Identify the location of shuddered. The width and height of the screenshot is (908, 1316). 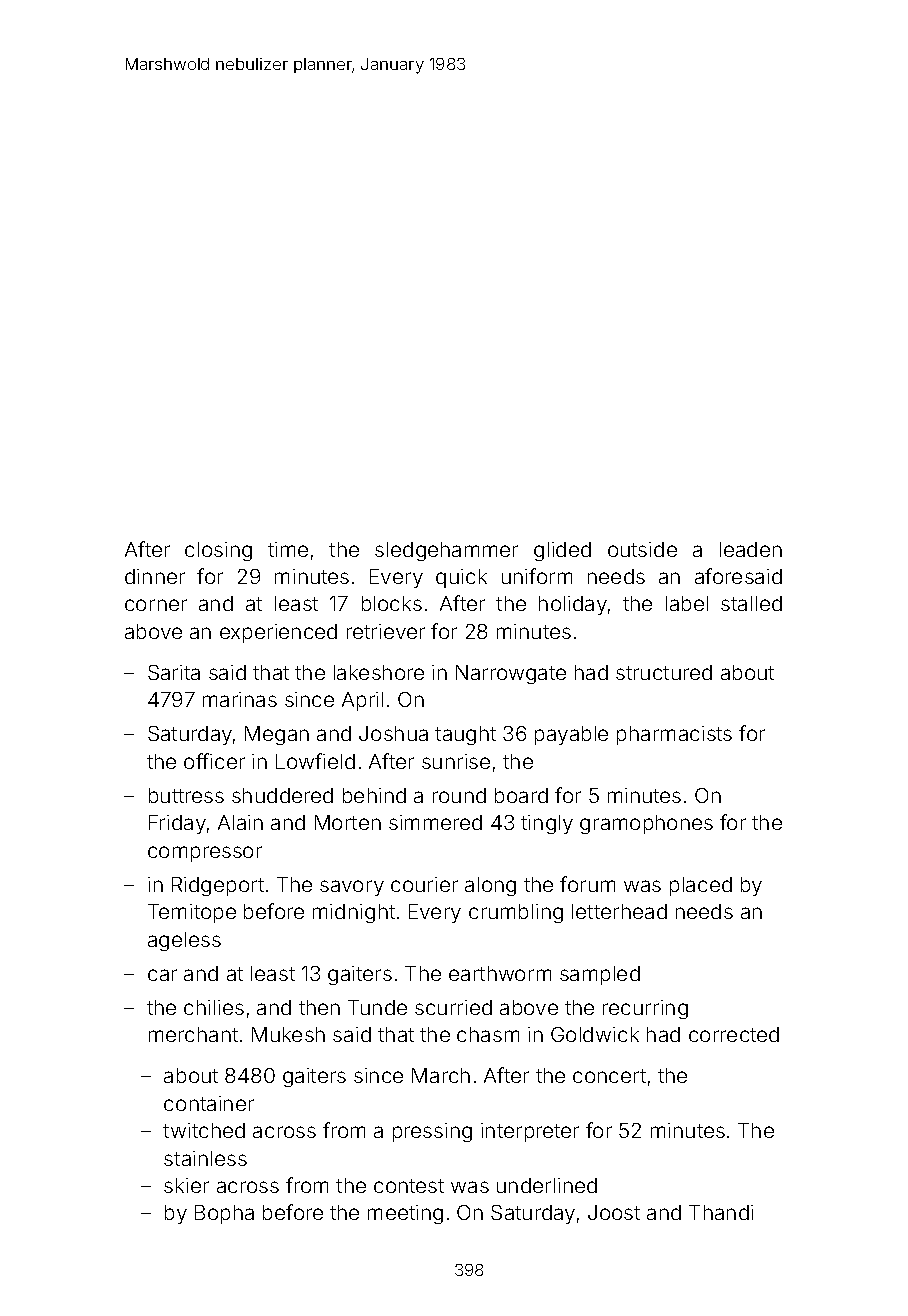
(282, 795).
